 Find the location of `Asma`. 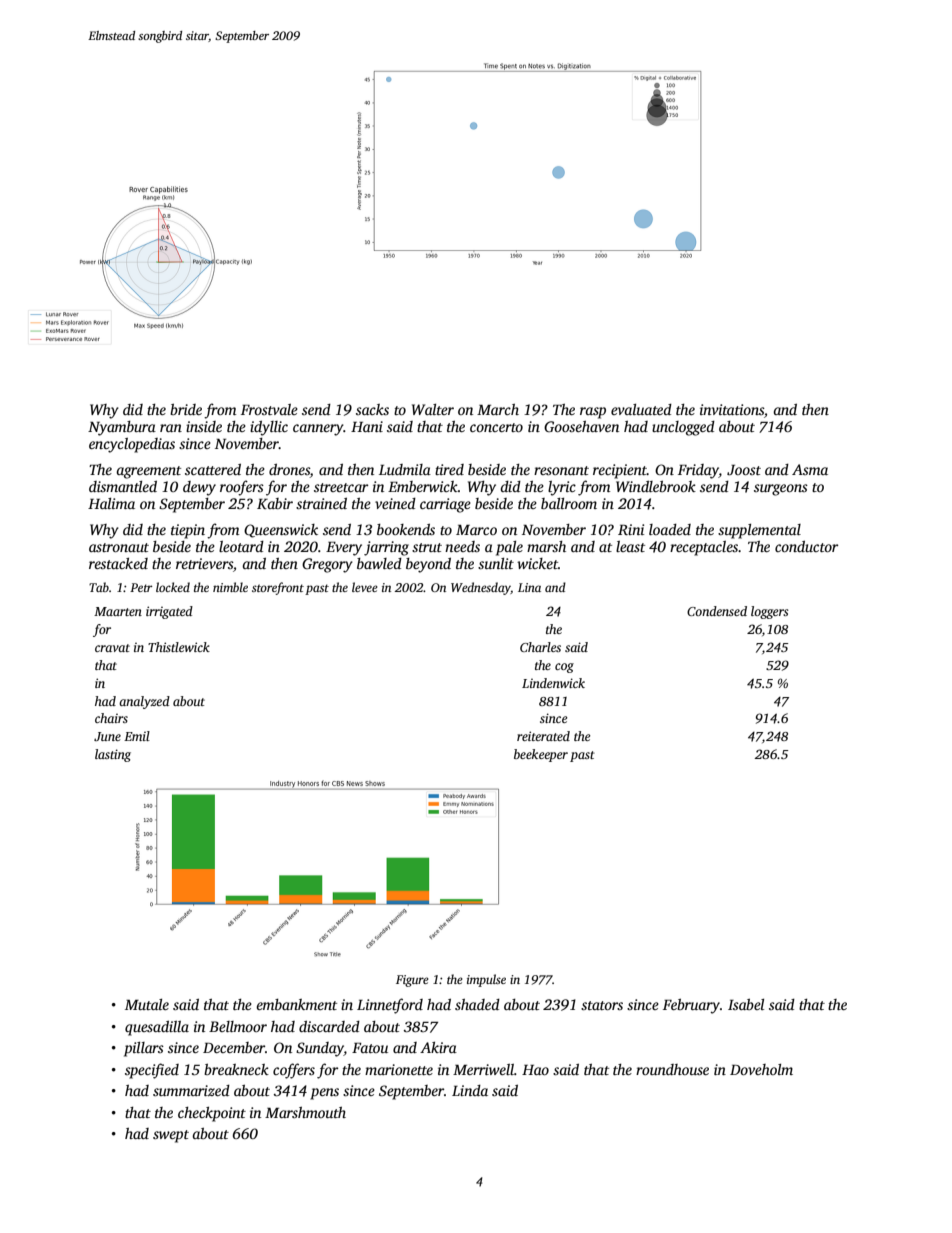

Asma is located at coordinates (810, 469).
